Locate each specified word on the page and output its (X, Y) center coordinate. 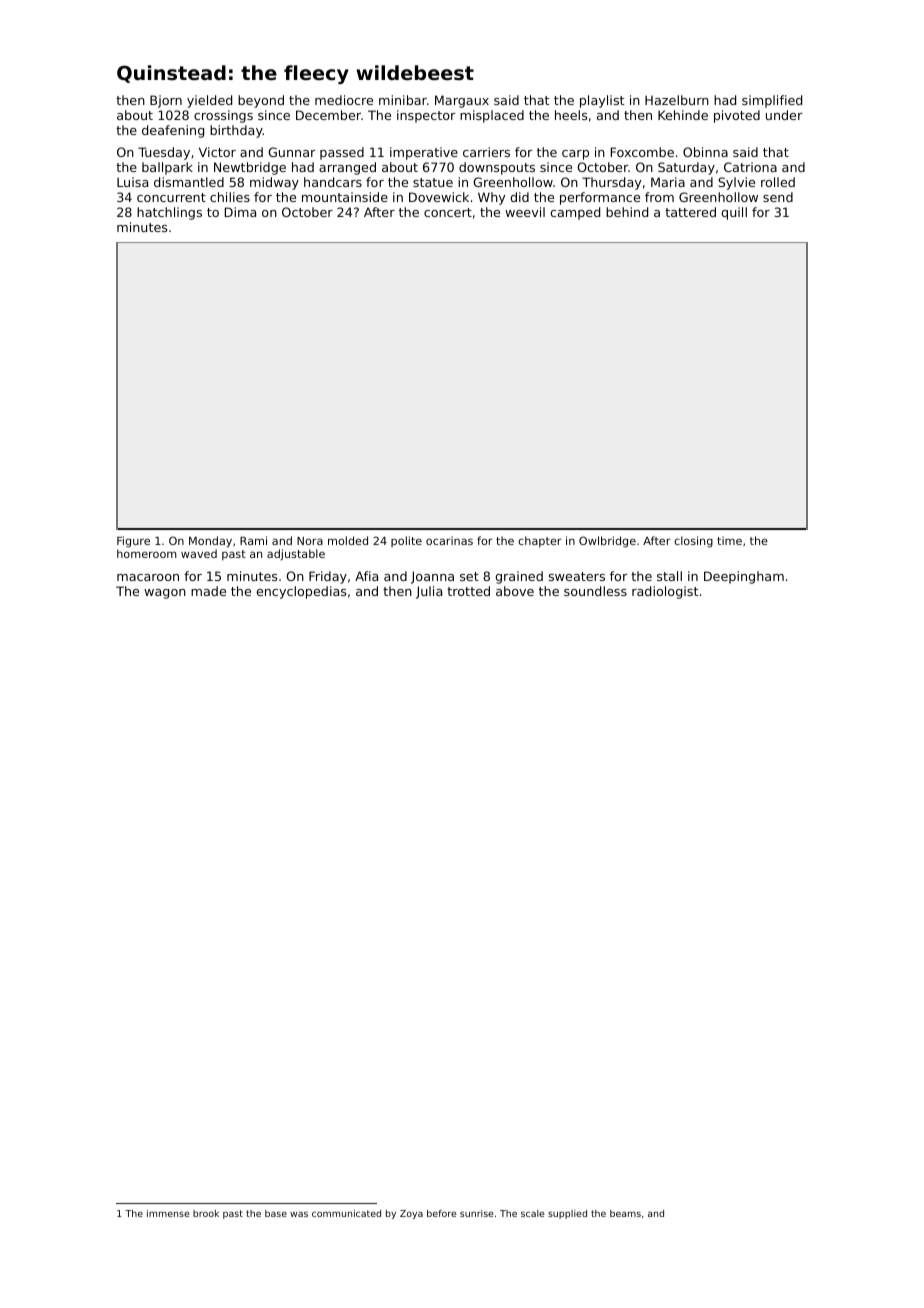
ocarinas (449, 540)
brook (206, 1213)
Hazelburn (677, 100)
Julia (429, 592)
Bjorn (166, 101)
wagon (165, 594)
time (729, 540)
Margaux (462, 101)
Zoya (411, 1214)
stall (669, 576)
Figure (133, 542)
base (276, 1213)
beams (625, 1213)
